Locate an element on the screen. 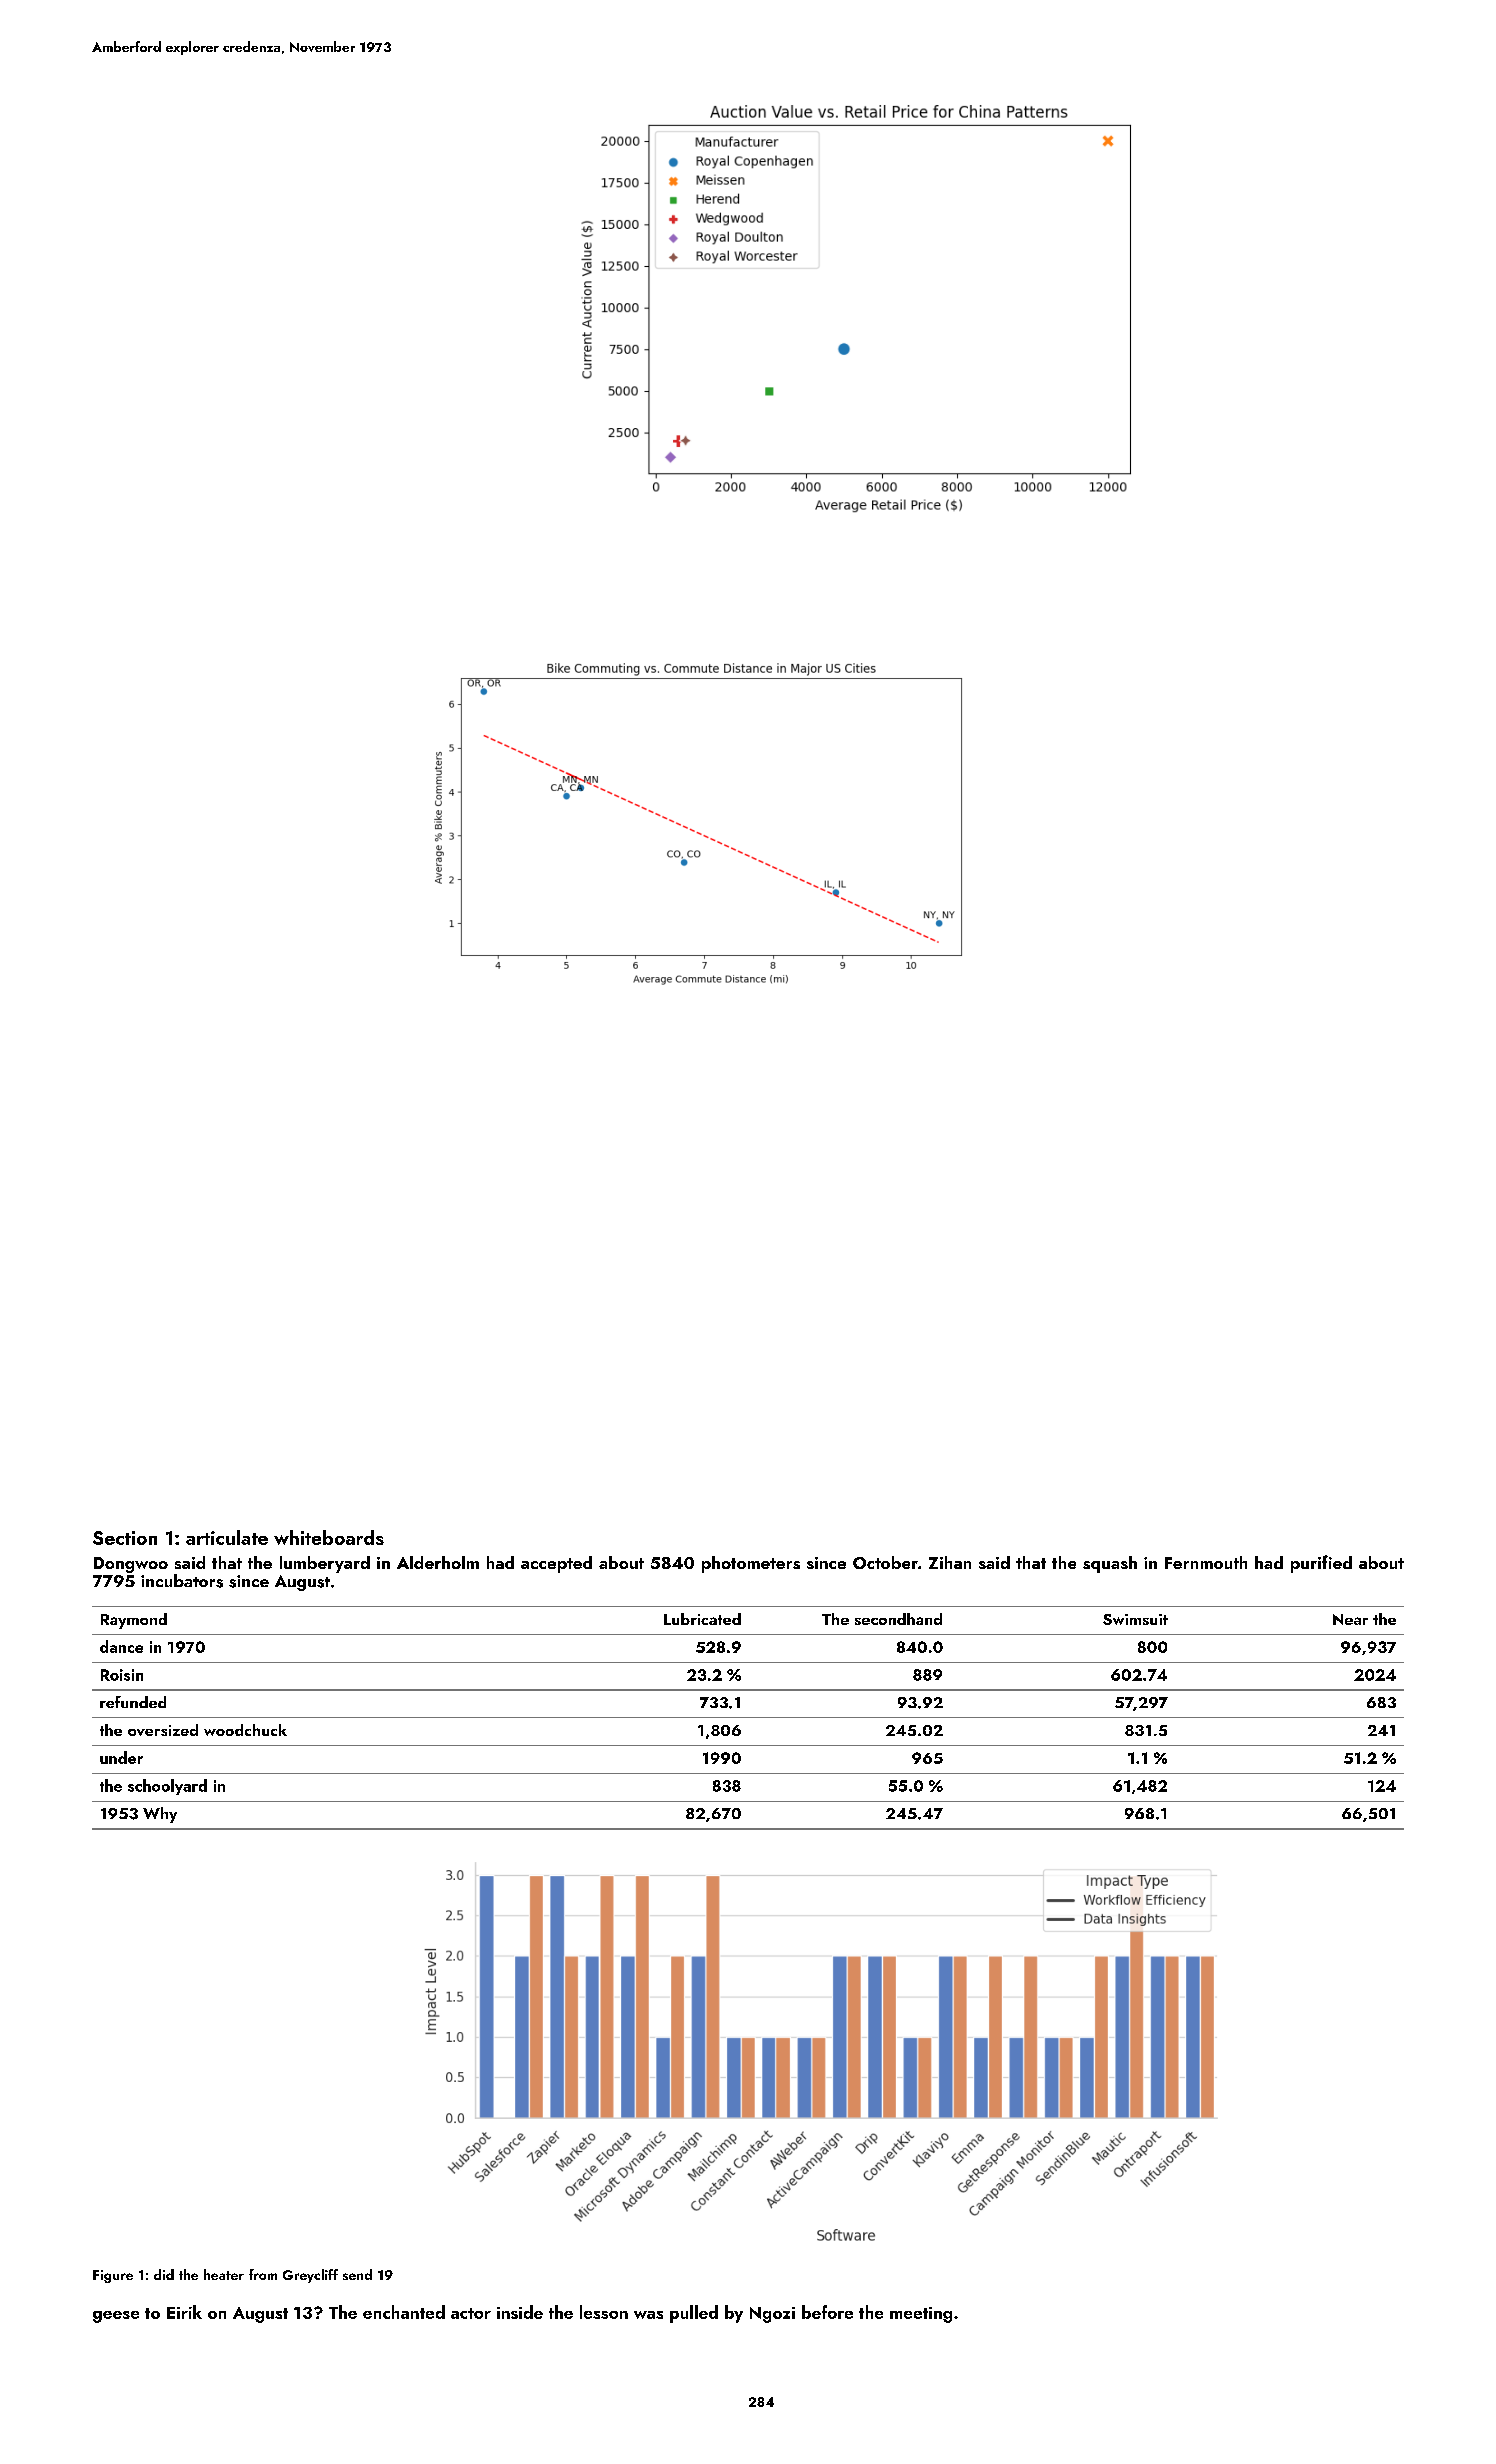 This screenshot has height=2464, width=1496. Fernmouth is located at coordinates (1206, 1562).
